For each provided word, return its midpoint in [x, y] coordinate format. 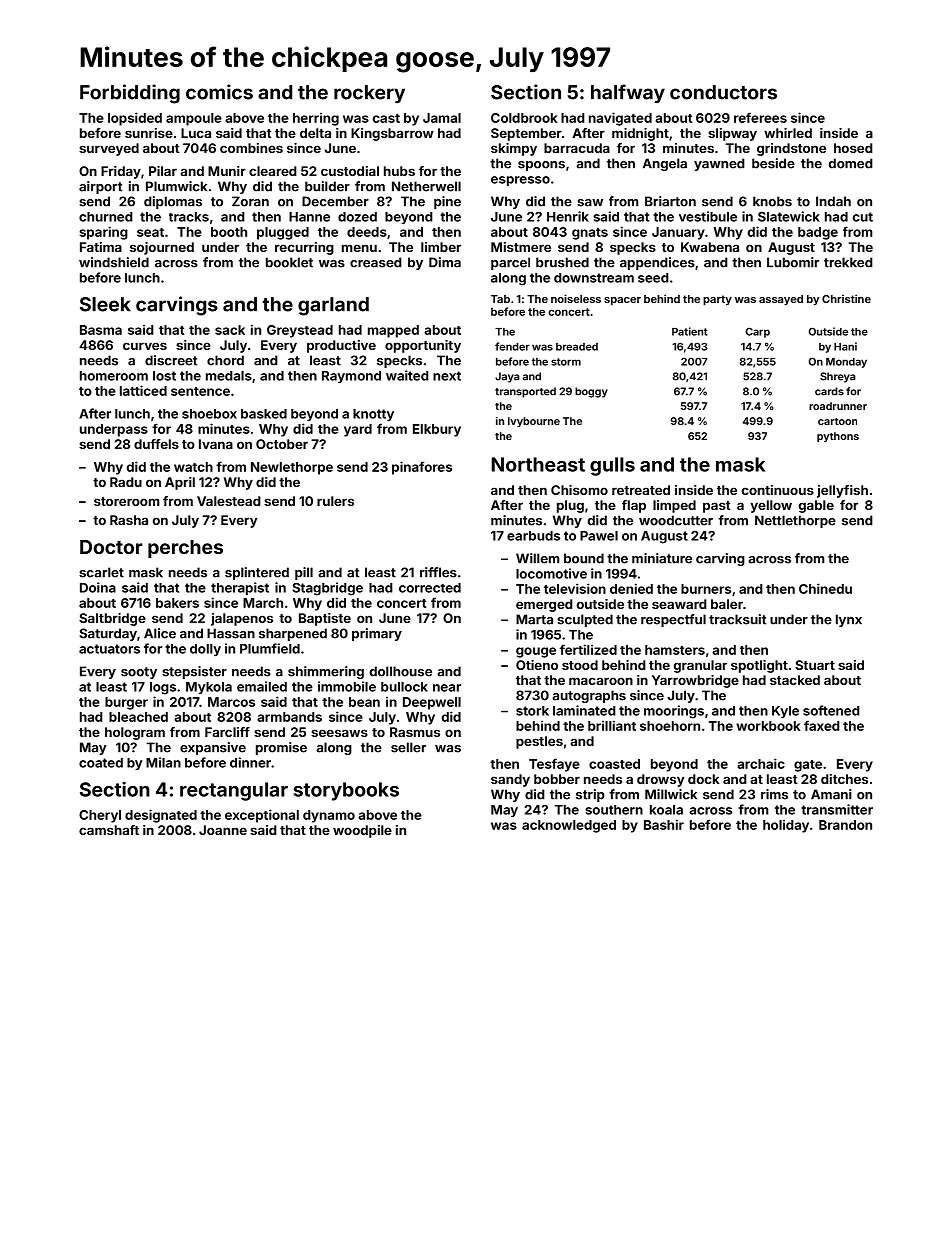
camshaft [109, 830]
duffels [156, 444]
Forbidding [130, 94]
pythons [838, 437]
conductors [723, 92]
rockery [369, 94]
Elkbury [437, 430]
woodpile [362, 831]
